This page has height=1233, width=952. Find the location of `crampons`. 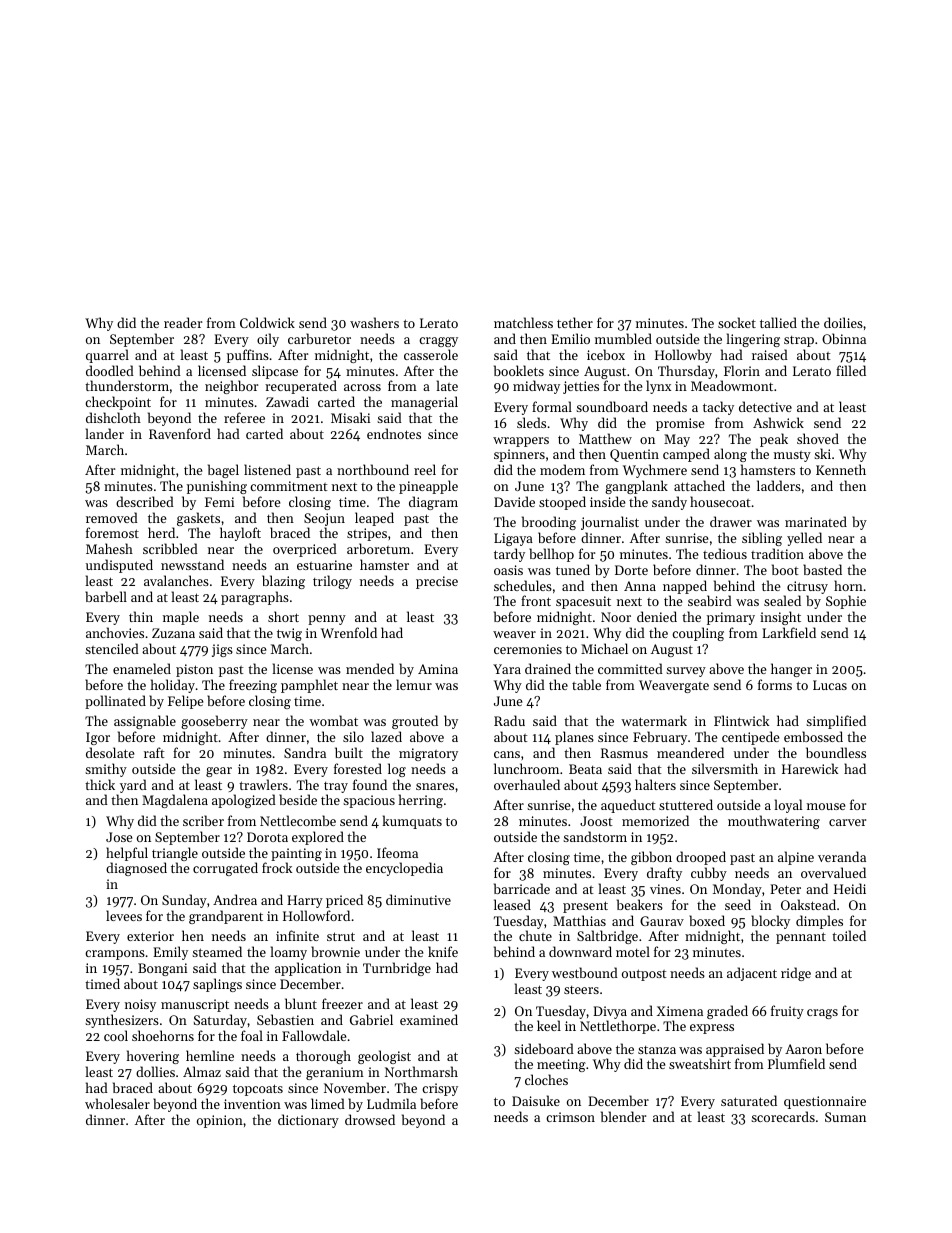

crampons is located at coordinates (115, 955).
